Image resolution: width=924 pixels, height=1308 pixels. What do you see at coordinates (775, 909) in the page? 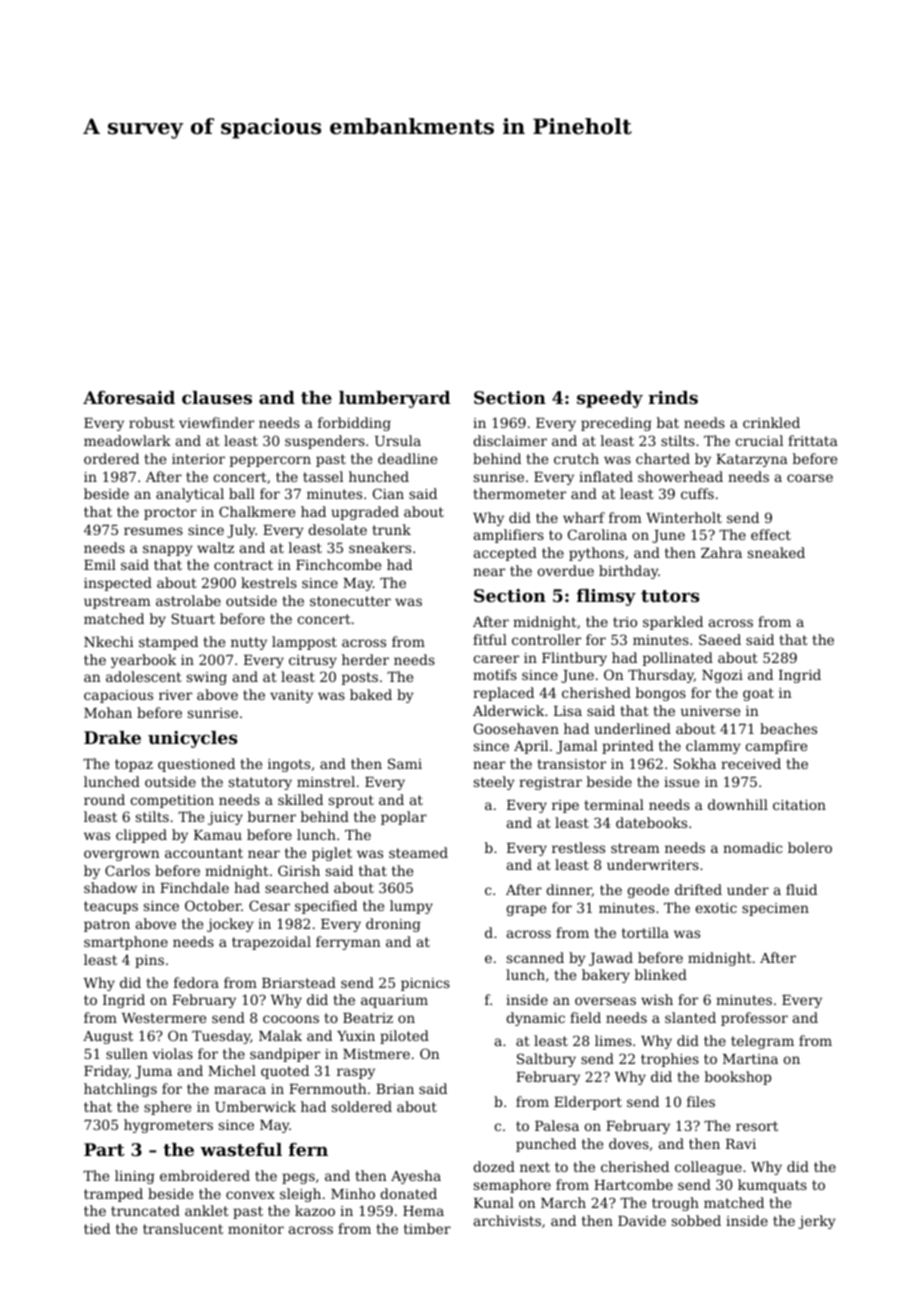
I see `specimen` at bounding box center [775, 909].
